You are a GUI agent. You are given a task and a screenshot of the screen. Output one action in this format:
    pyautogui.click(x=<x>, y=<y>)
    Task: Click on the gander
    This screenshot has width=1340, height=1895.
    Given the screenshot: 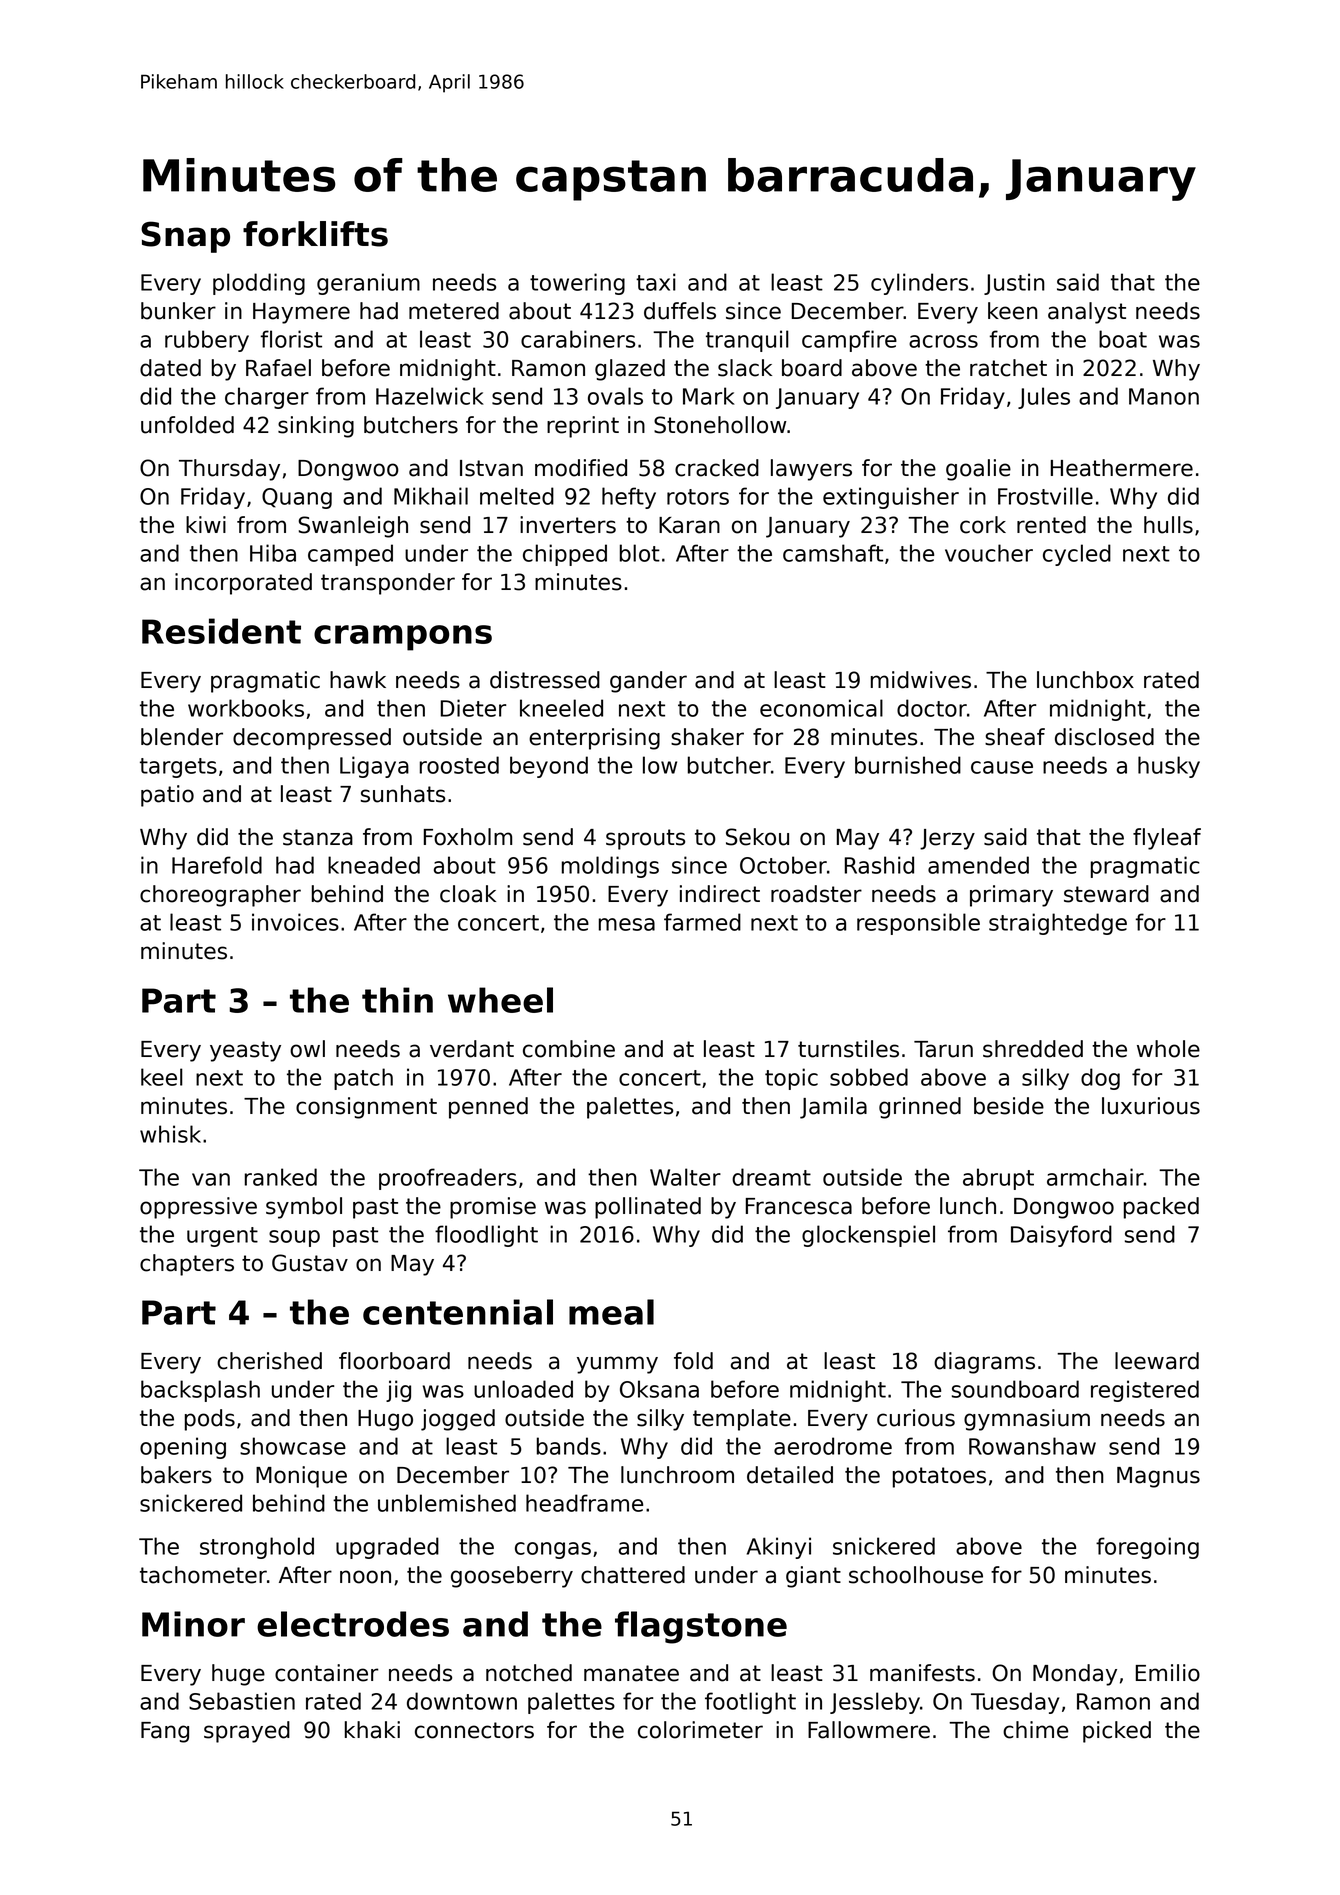 What is the action you would take?
    pyautogui.click(x=648, y=682)
